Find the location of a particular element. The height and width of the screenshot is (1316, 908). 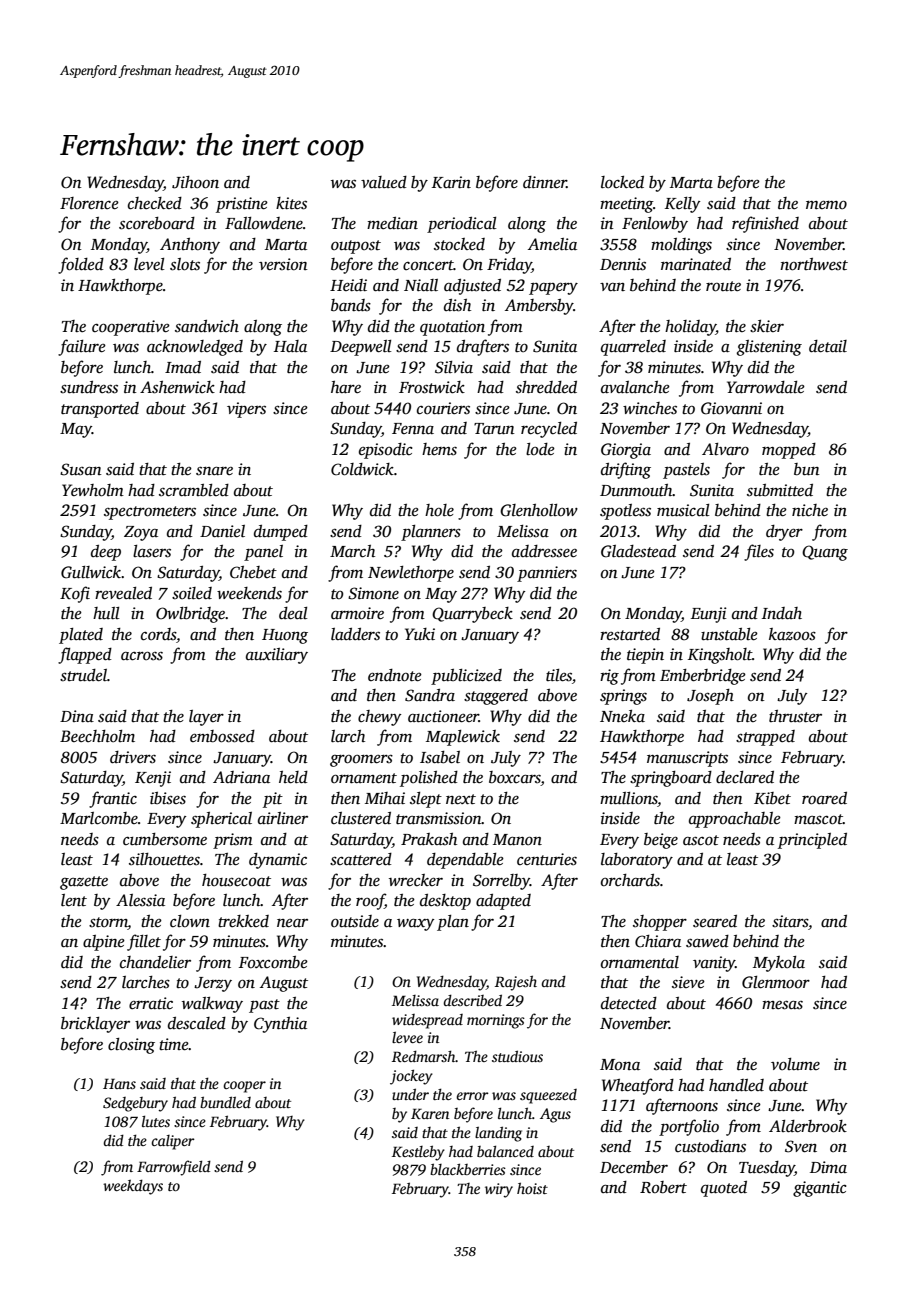

Florence is located at coordinates (89, 203).
